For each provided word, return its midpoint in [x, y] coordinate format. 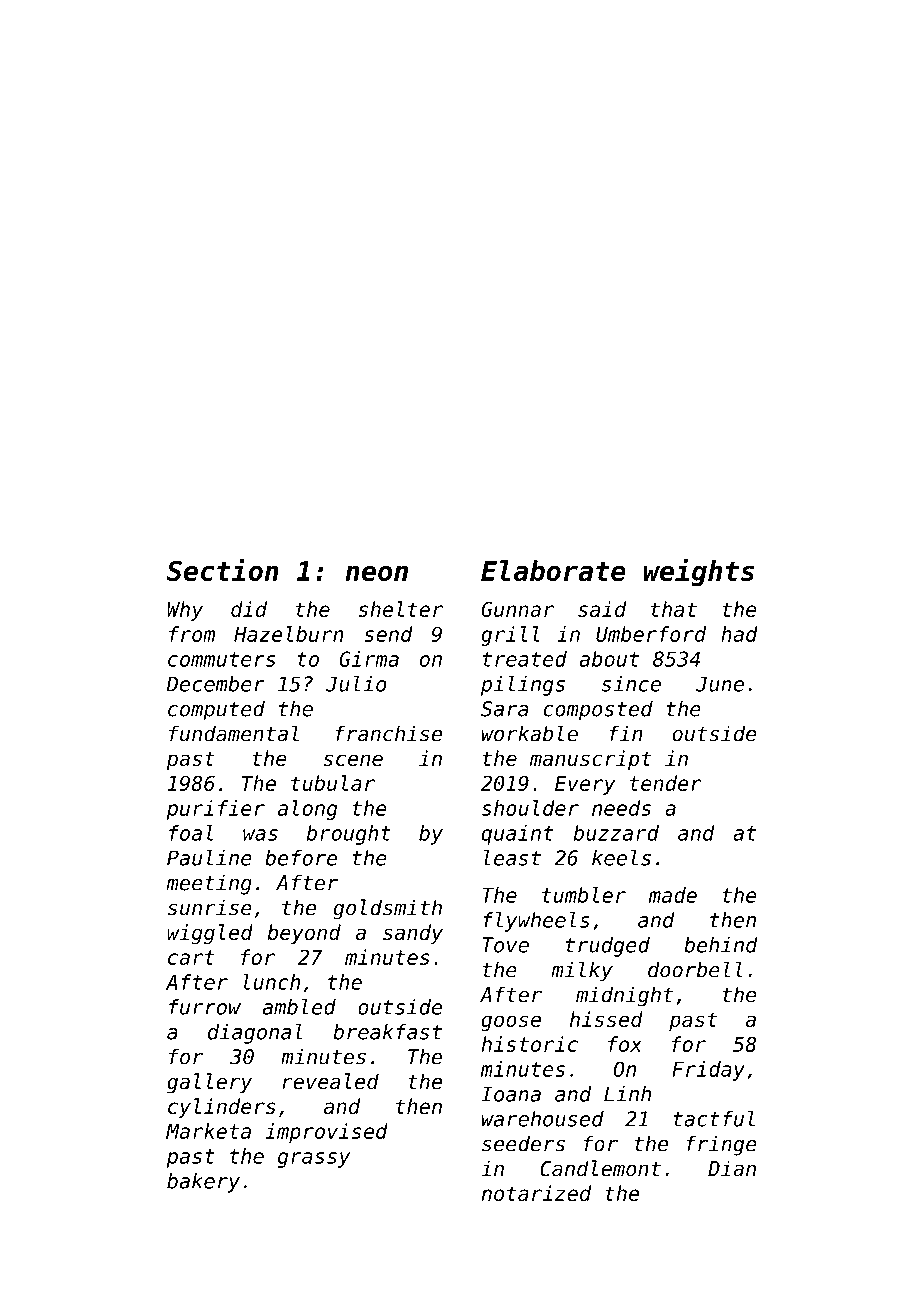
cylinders [222, 1108]
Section [223, 570]
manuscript [591, 760]
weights [699, 573]
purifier [215, 810]
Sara [505, 709]
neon [376, 573]
